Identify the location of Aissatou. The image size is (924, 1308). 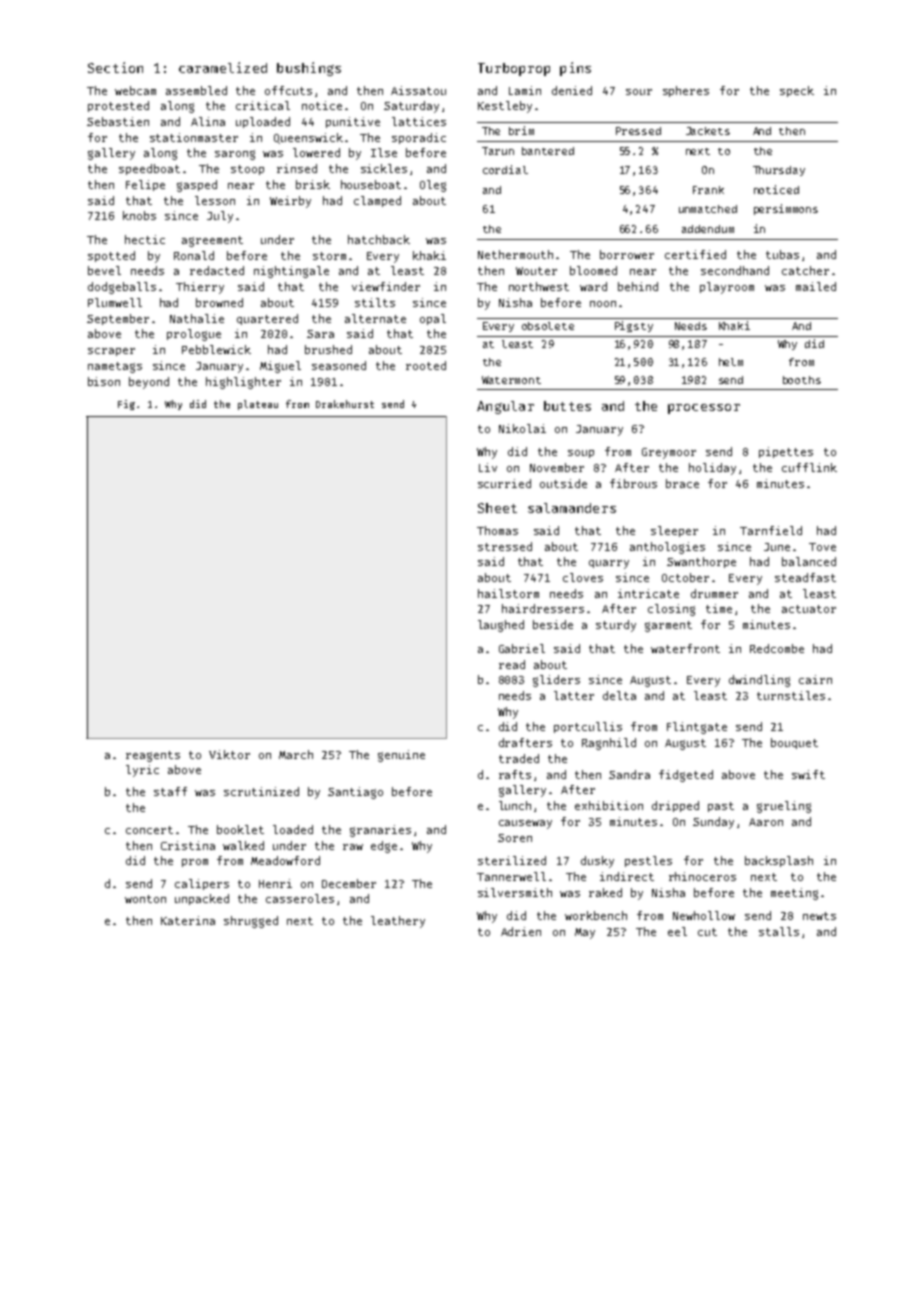
(418, 90).
